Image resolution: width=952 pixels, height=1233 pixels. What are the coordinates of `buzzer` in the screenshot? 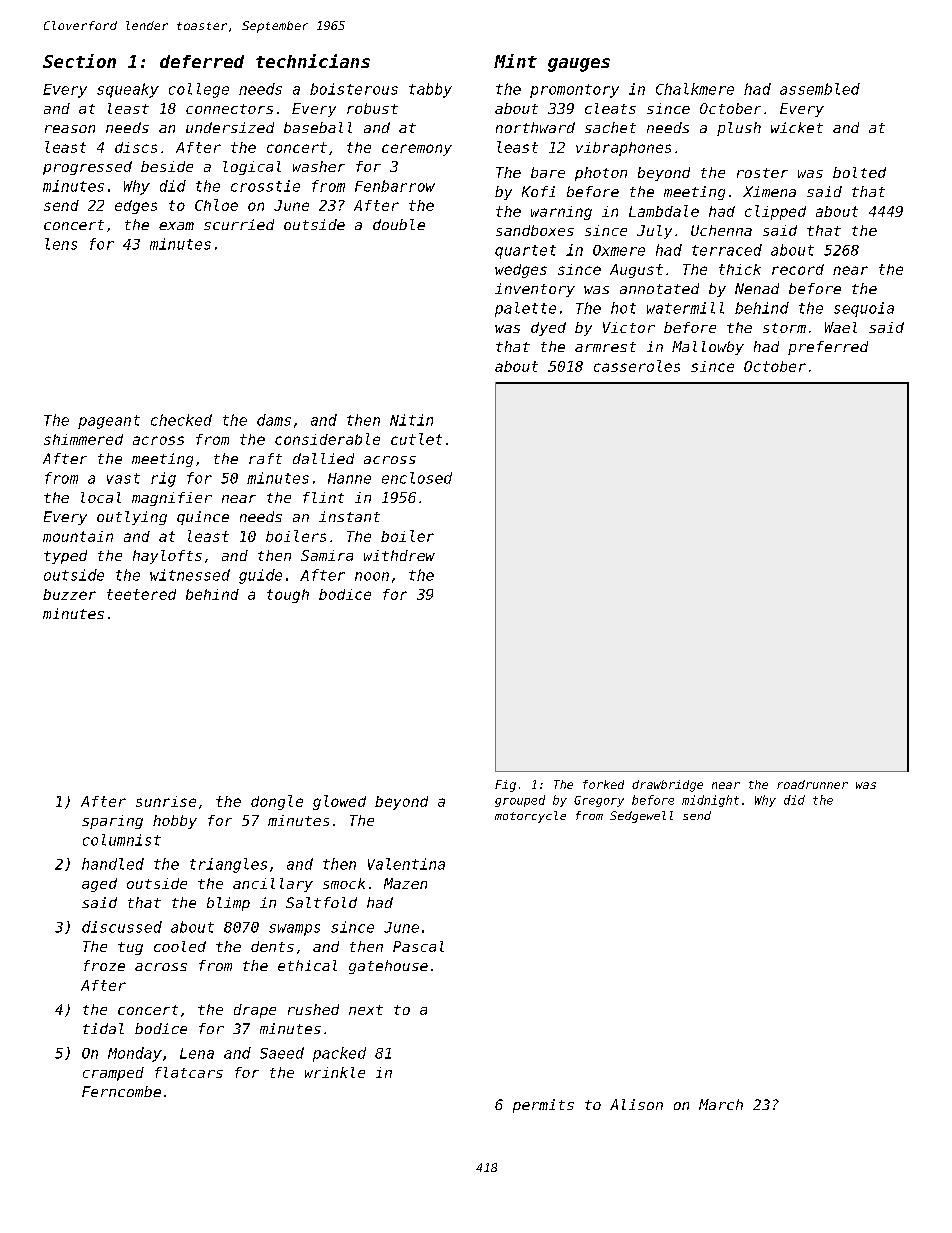 It's located at (69, 594).
